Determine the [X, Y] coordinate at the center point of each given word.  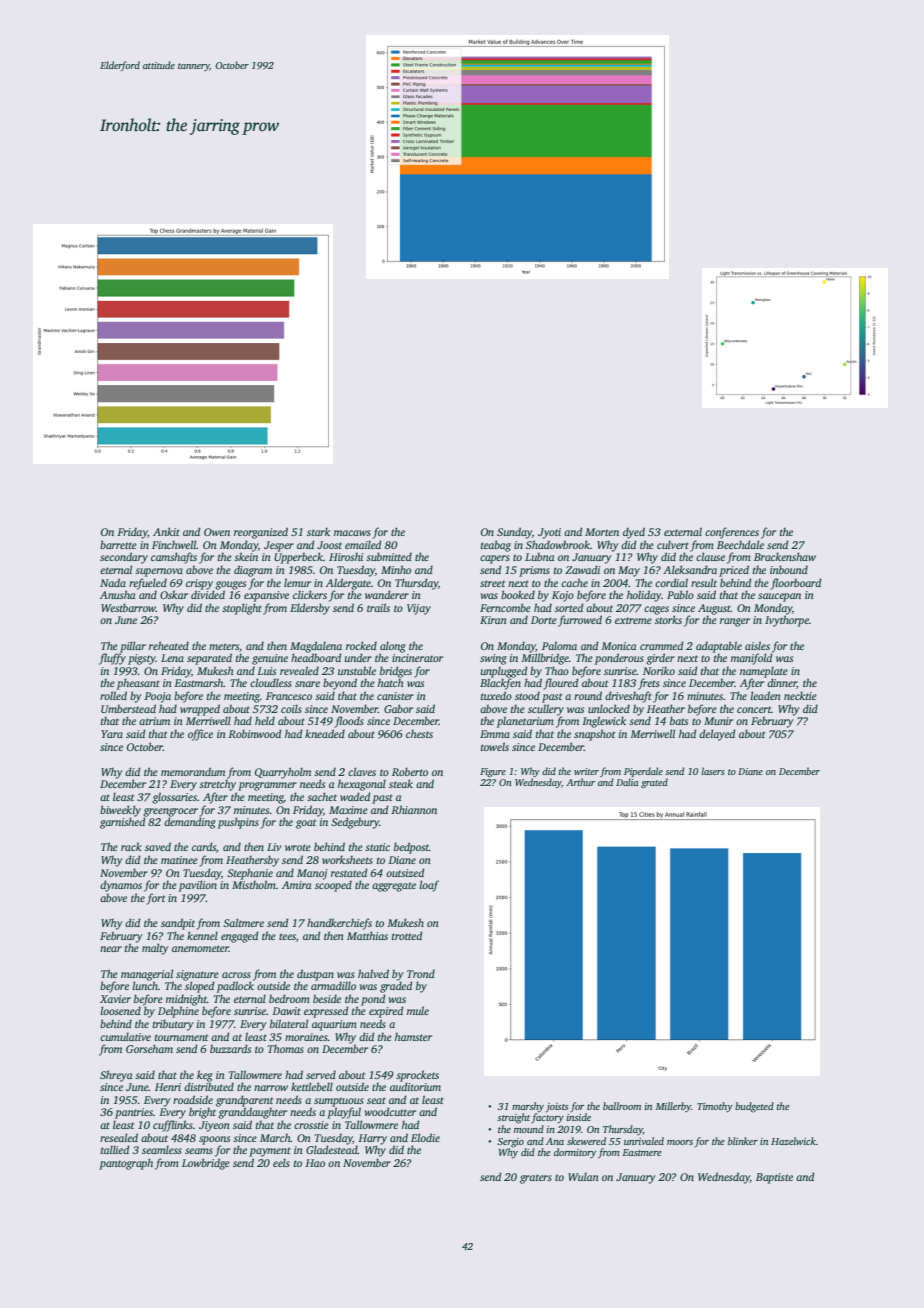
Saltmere [243, 922]
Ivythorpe [787, 621]
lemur [297, 582]
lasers [713, 771]
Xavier [115, 999]
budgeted [754, 1107]
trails [378, 607]
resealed [119, 1137]
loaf [429, 886]
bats [679, 720]
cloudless [271, 682]
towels [495, 746]
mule [418, 1010]
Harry [372, 1139]
